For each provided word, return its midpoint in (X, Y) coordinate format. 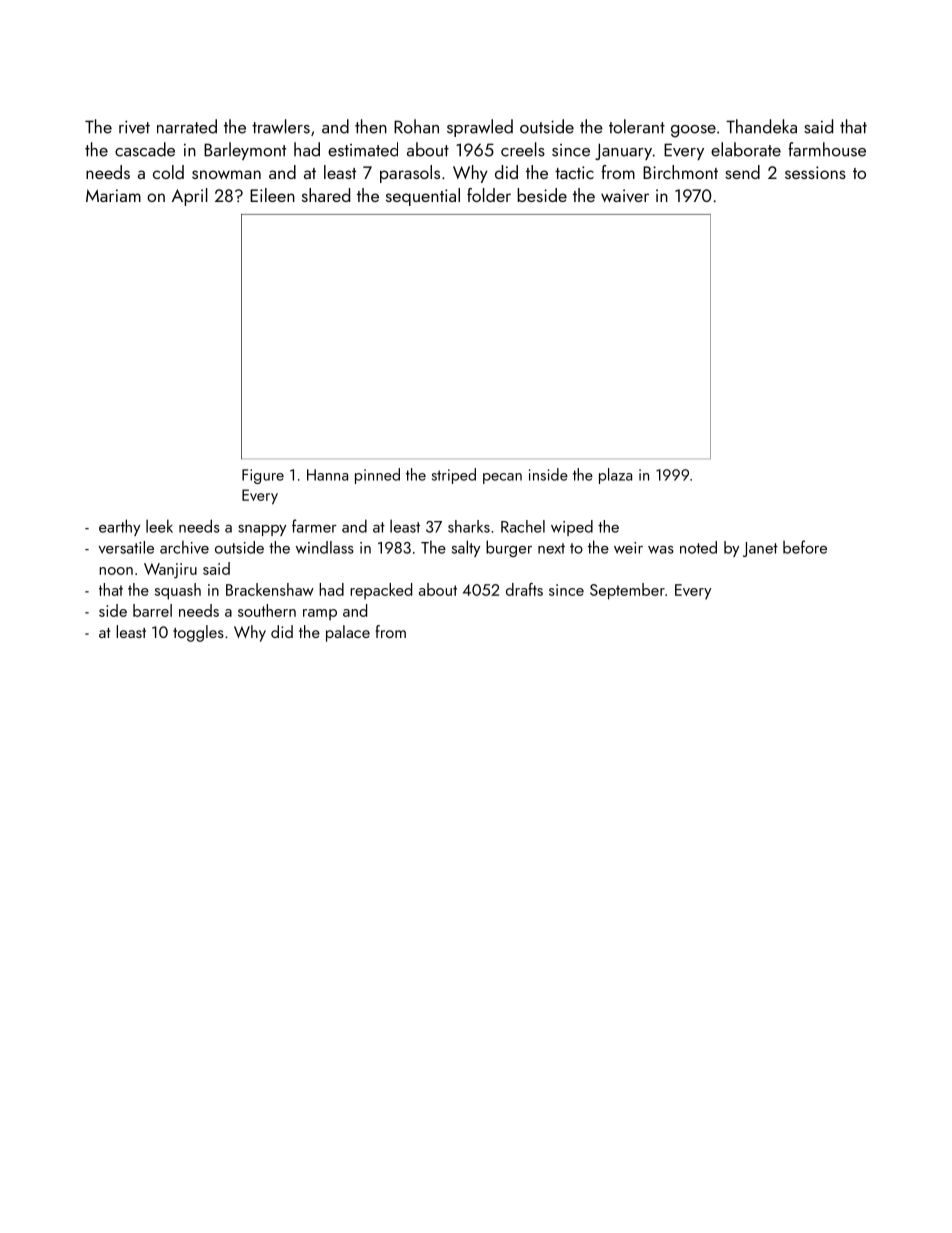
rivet (134, 127)
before (805, 547)
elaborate (746, 149)
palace (348, 633)
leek (159, 526)
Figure (263, 476)
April (190, 197)
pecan (502, 478)
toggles (198, 633)
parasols (410, 174)
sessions (815, 172)
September (627, 591)
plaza (615, 476)
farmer (314, 526)
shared (326, 195)
